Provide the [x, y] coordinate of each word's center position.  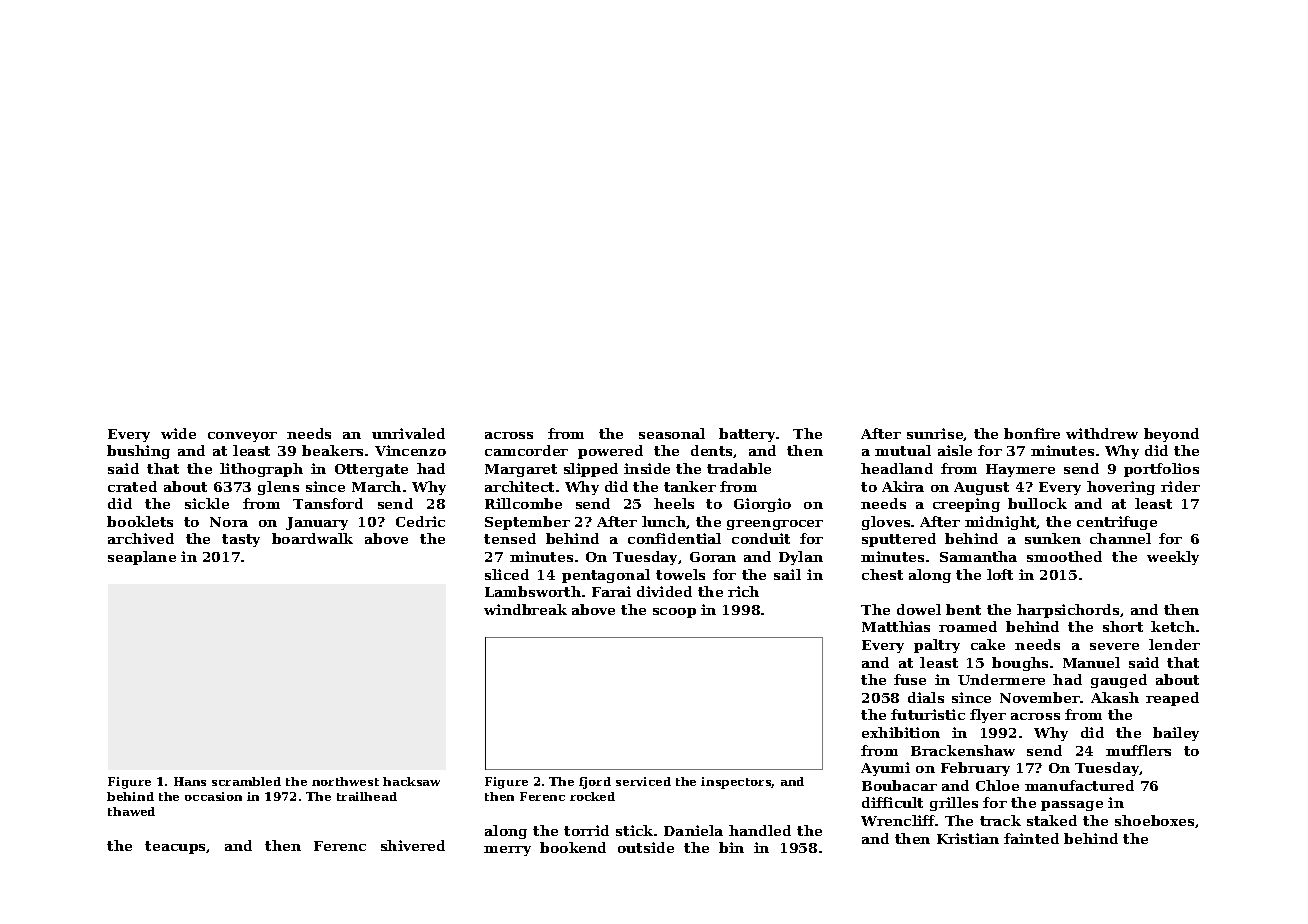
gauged [1119, 681]
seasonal [672, 433]
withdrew [1102, 433]
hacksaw [411, 781]
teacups [175, 847]
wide [178, 433]
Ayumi [885, 769]
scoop [674, 613]
